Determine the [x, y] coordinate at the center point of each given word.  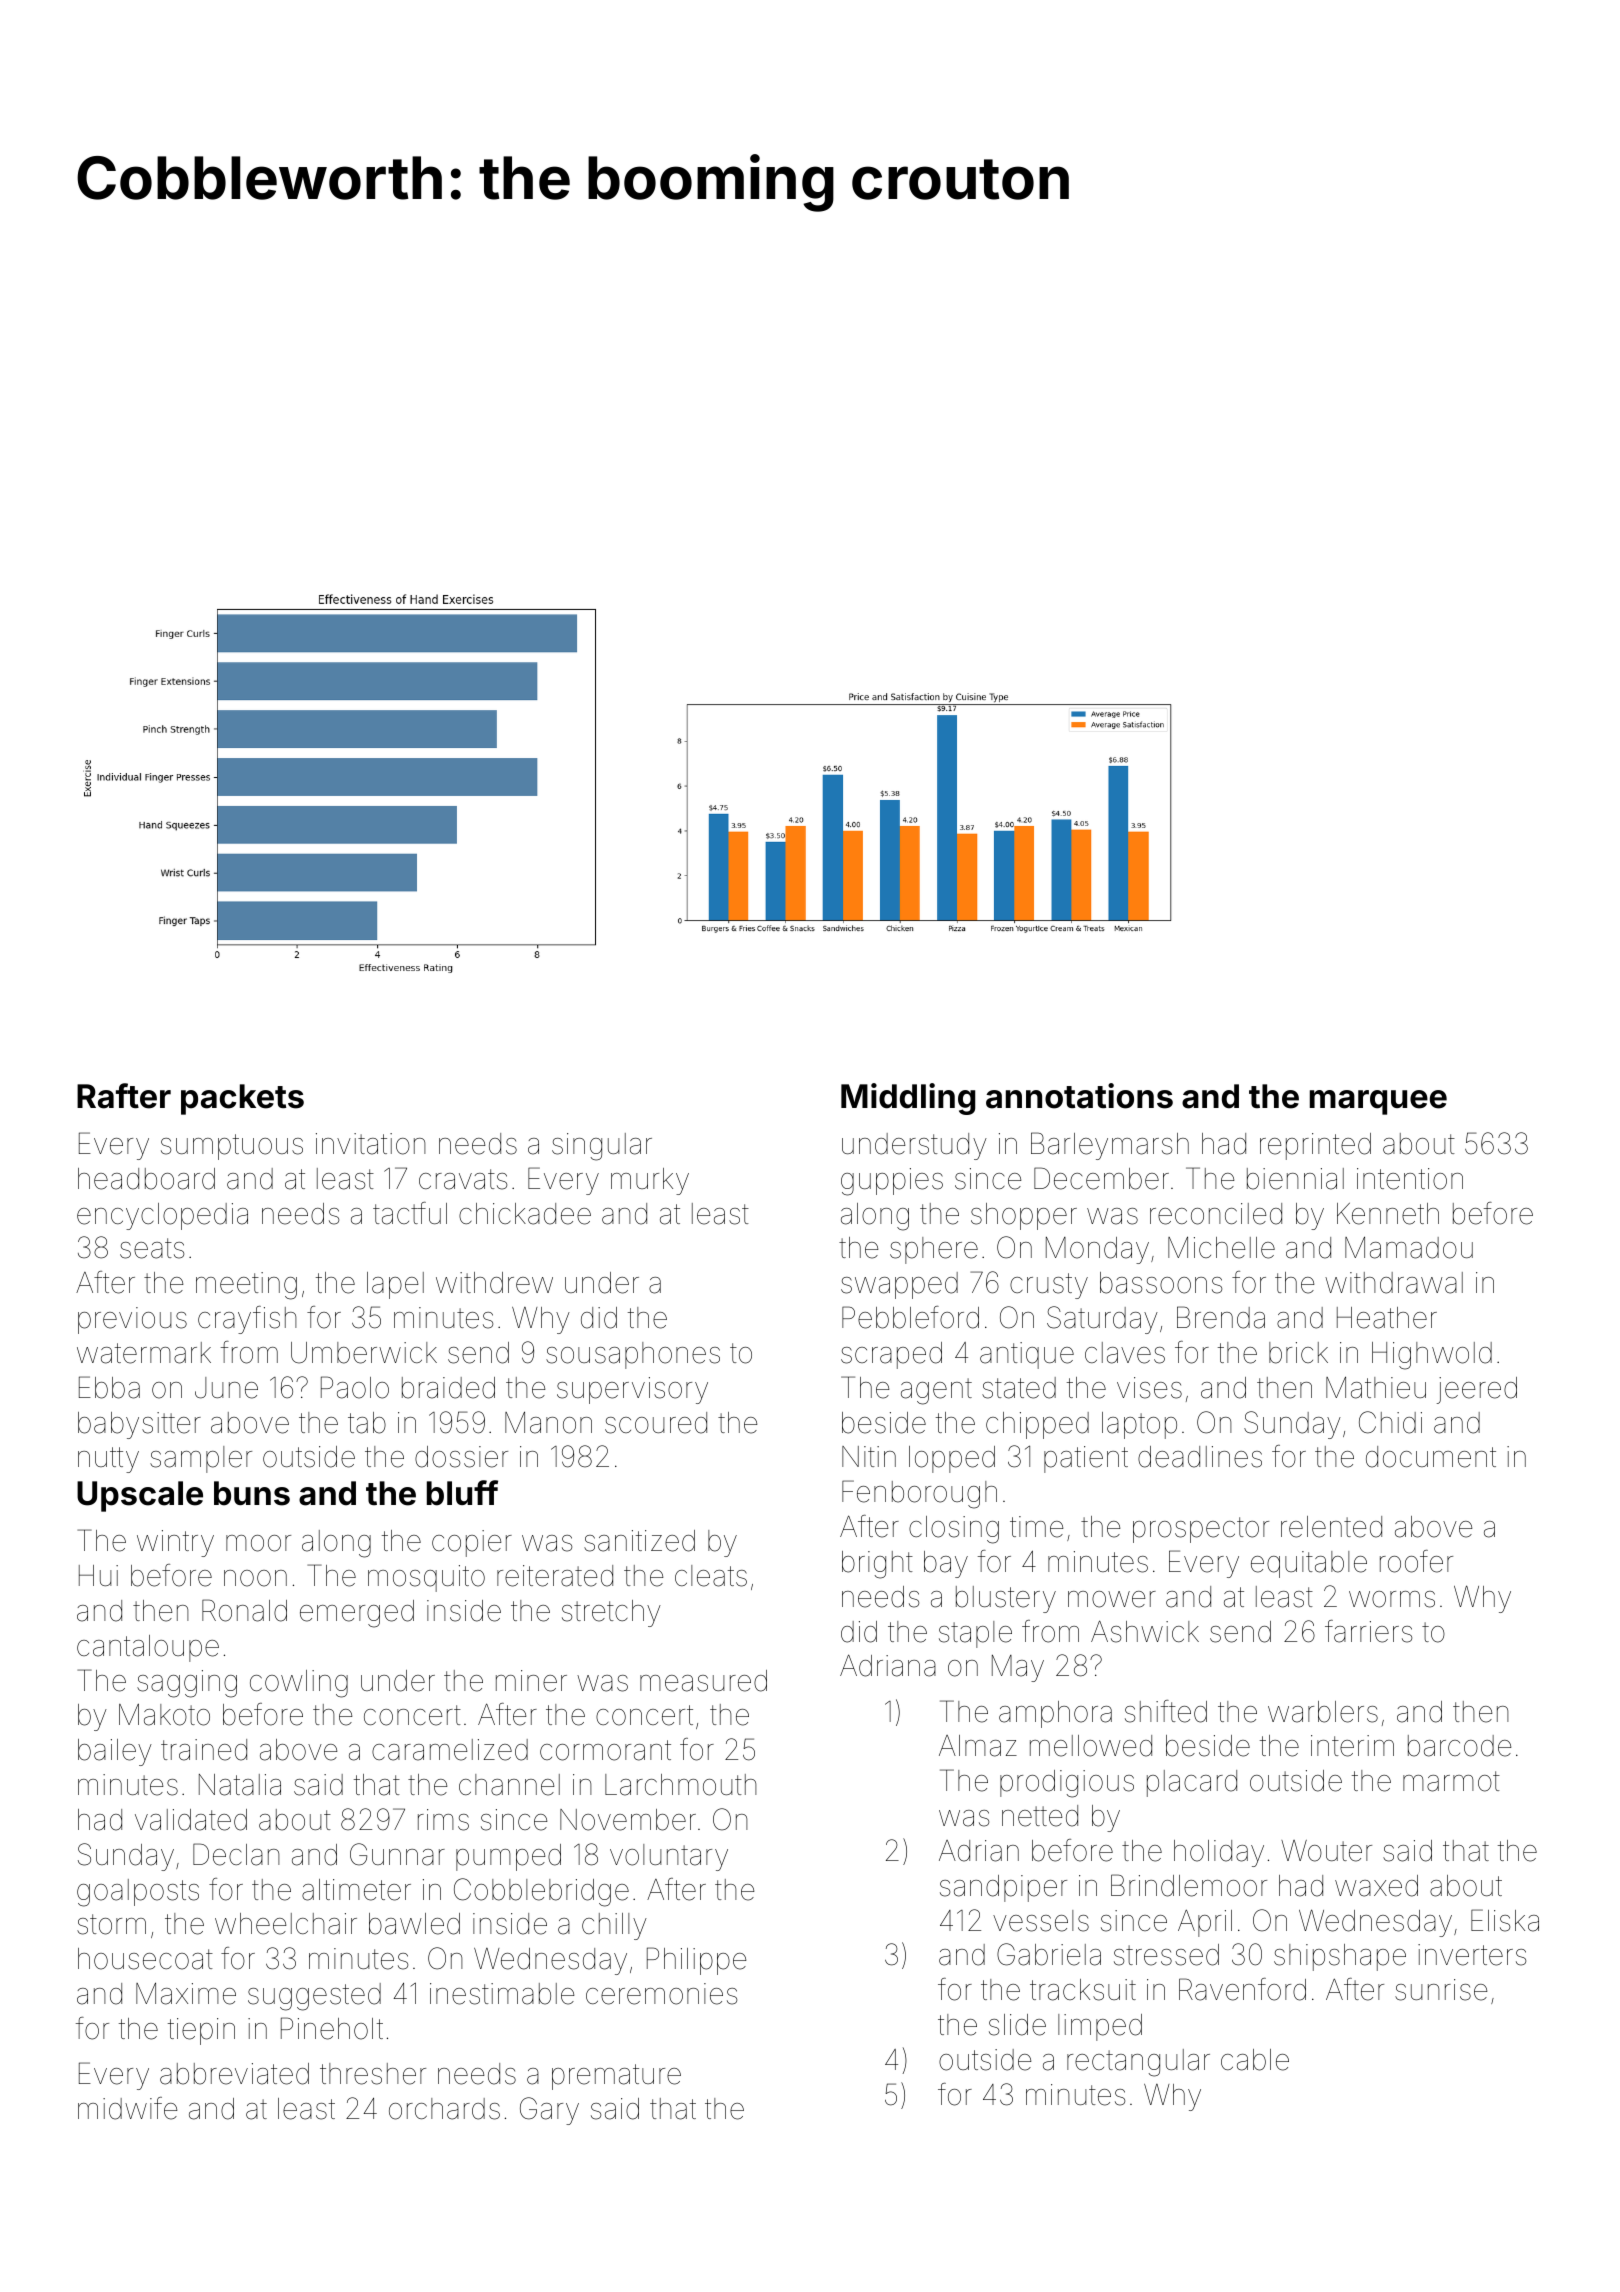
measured [703, 1681]
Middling [908, 1099]
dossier [461, 1457]
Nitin [869, 1456]
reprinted [1315, 1146]
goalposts [138, 1893]
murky [650, 1181]
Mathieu [1376, 1388]
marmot [1451, 1781]
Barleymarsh [1110, 1146]
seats [152, 1248]
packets [242, 1099]
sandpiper [1003, 1888]
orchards [444, 2109]
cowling [299, 1684]
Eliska [1505, 1920]
